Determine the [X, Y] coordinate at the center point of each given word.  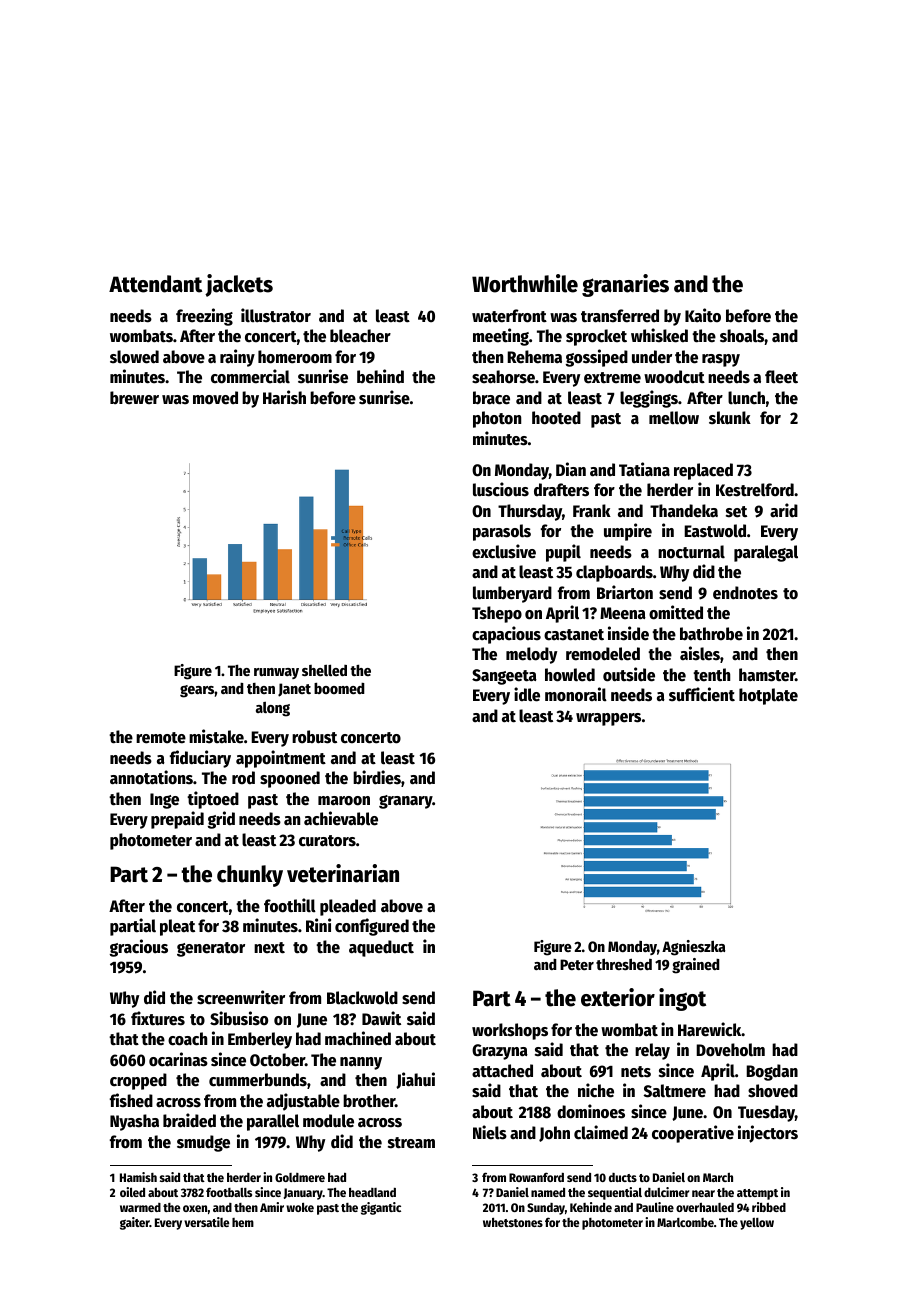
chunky [250, 876]
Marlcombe [685, 1222]
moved [215, 398]
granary [405, 802]
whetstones [513, 1222]
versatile [206, 1222]
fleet [781, 377]
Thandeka [684, 511]
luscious [501, 489]
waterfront [509, 316]
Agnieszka [693, 948]
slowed [134, 357]
